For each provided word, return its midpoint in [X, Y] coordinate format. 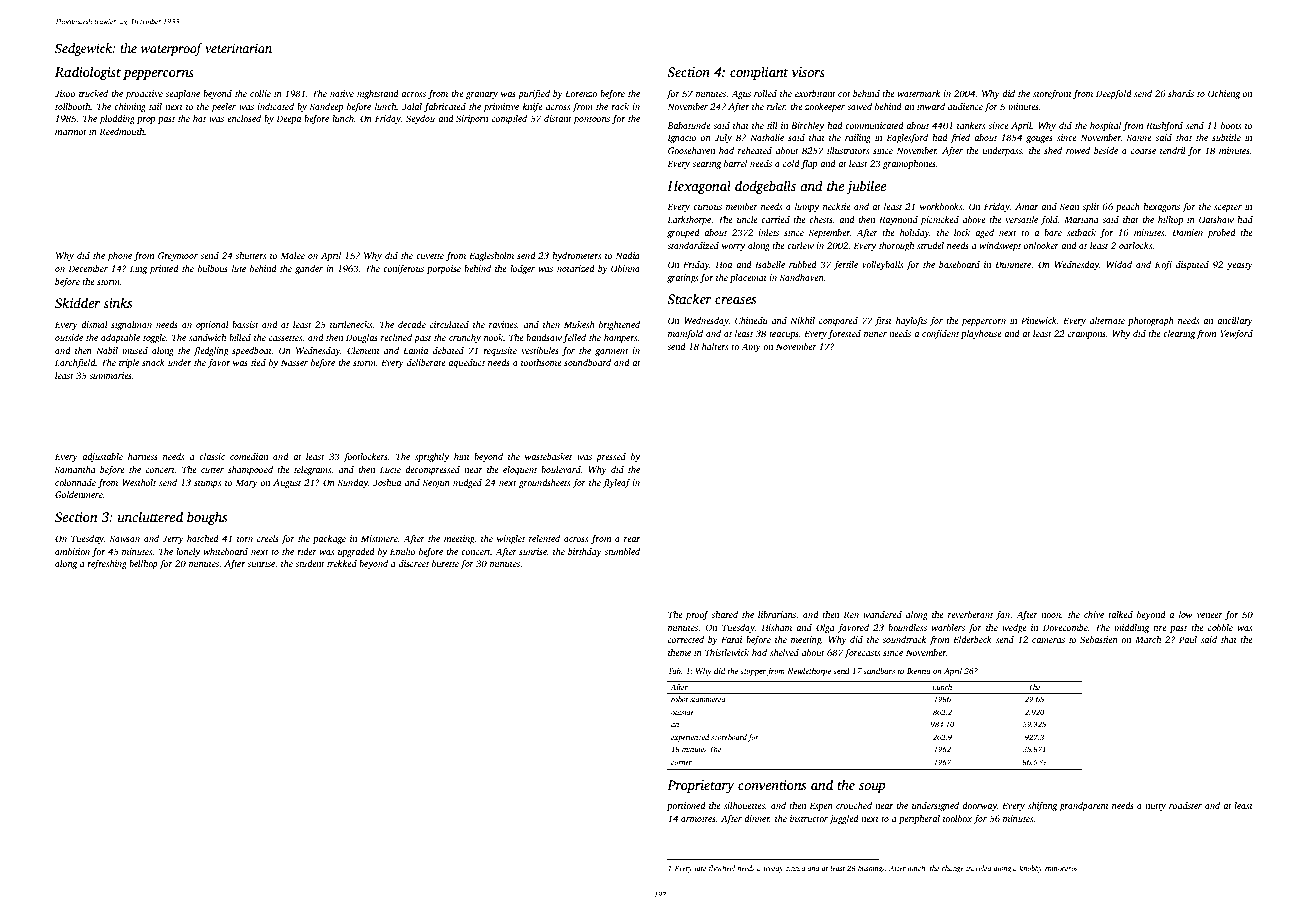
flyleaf [616, 483]
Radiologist [88, 73]
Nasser [294, 362]
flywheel [721, 869]
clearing [1179, 334]
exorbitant [815, 93]
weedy [773, 869]
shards [1181, 93]
